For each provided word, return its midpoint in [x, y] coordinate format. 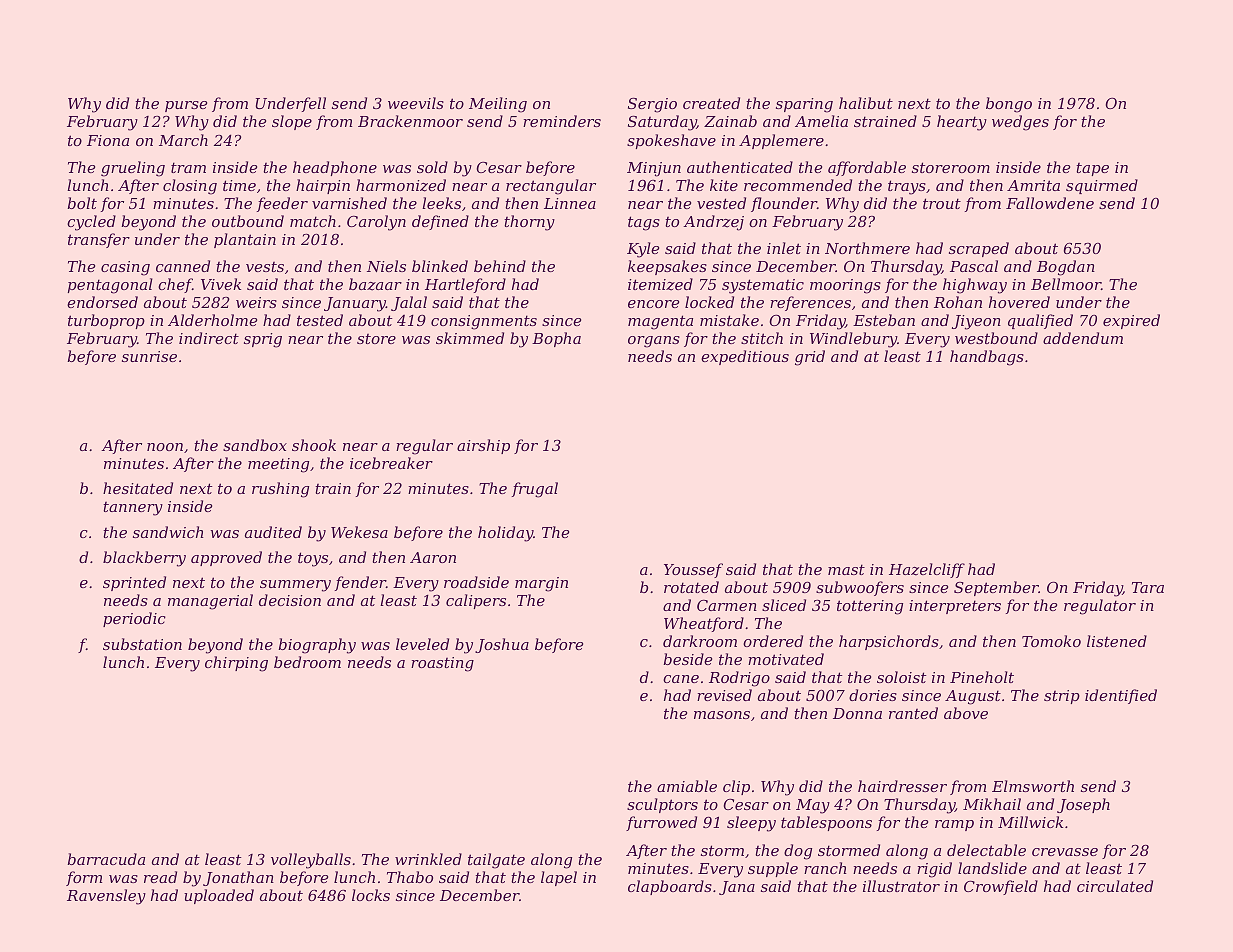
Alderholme [212, 320]
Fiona [108, 140]
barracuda [106, 859]
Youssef [693, 570]
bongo [1009, 105]
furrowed [661, 823]
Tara [1148, 587]
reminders [562, 121]
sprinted [134, 583]
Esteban [884, 320]
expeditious [745, 357]
